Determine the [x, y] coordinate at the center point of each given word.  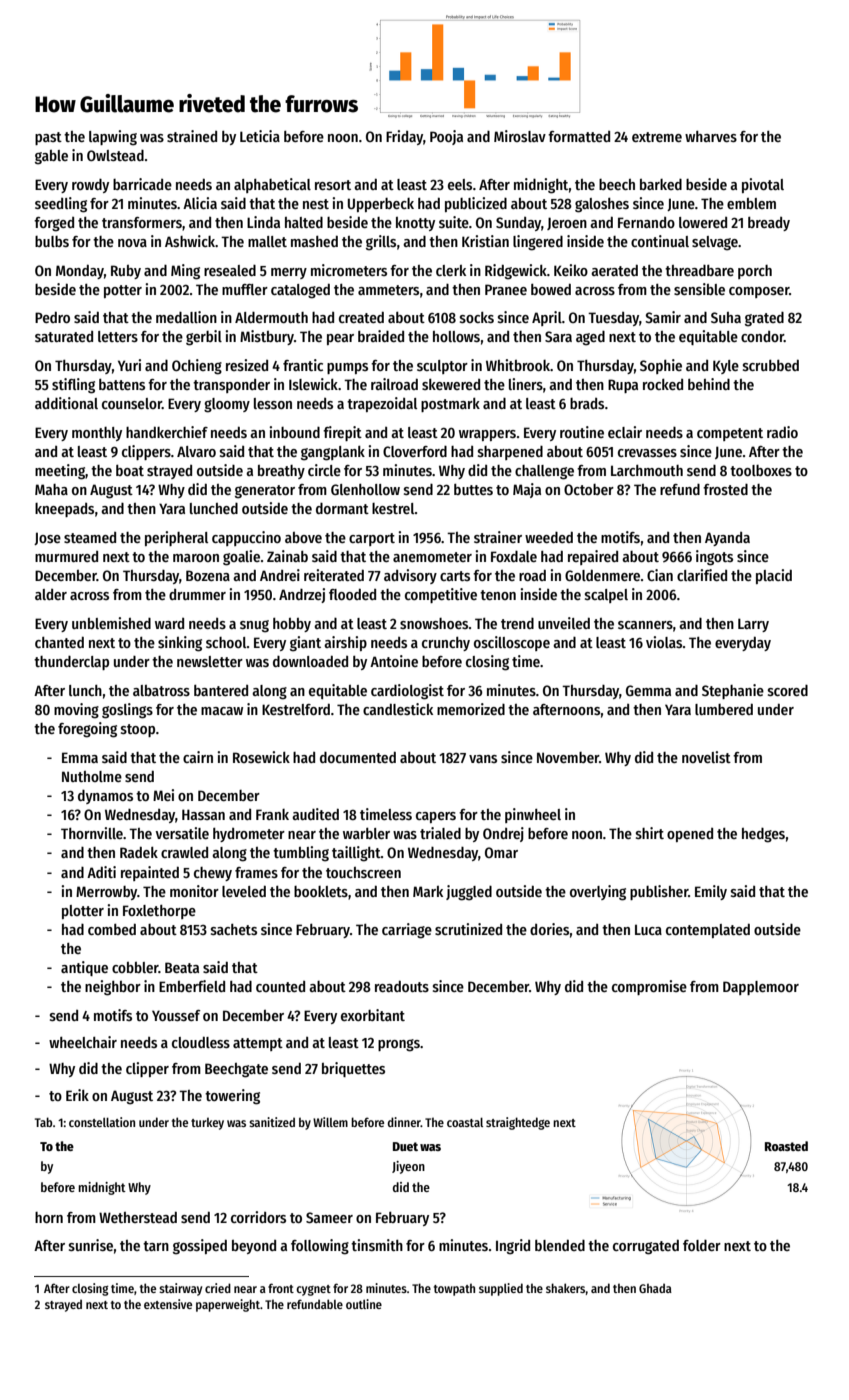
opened [690, 835]
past [48, 138]
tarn [156, 1246]
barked [661, 184]
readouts [402, 986]
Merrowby [107, 893]
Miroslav [520, 136]
